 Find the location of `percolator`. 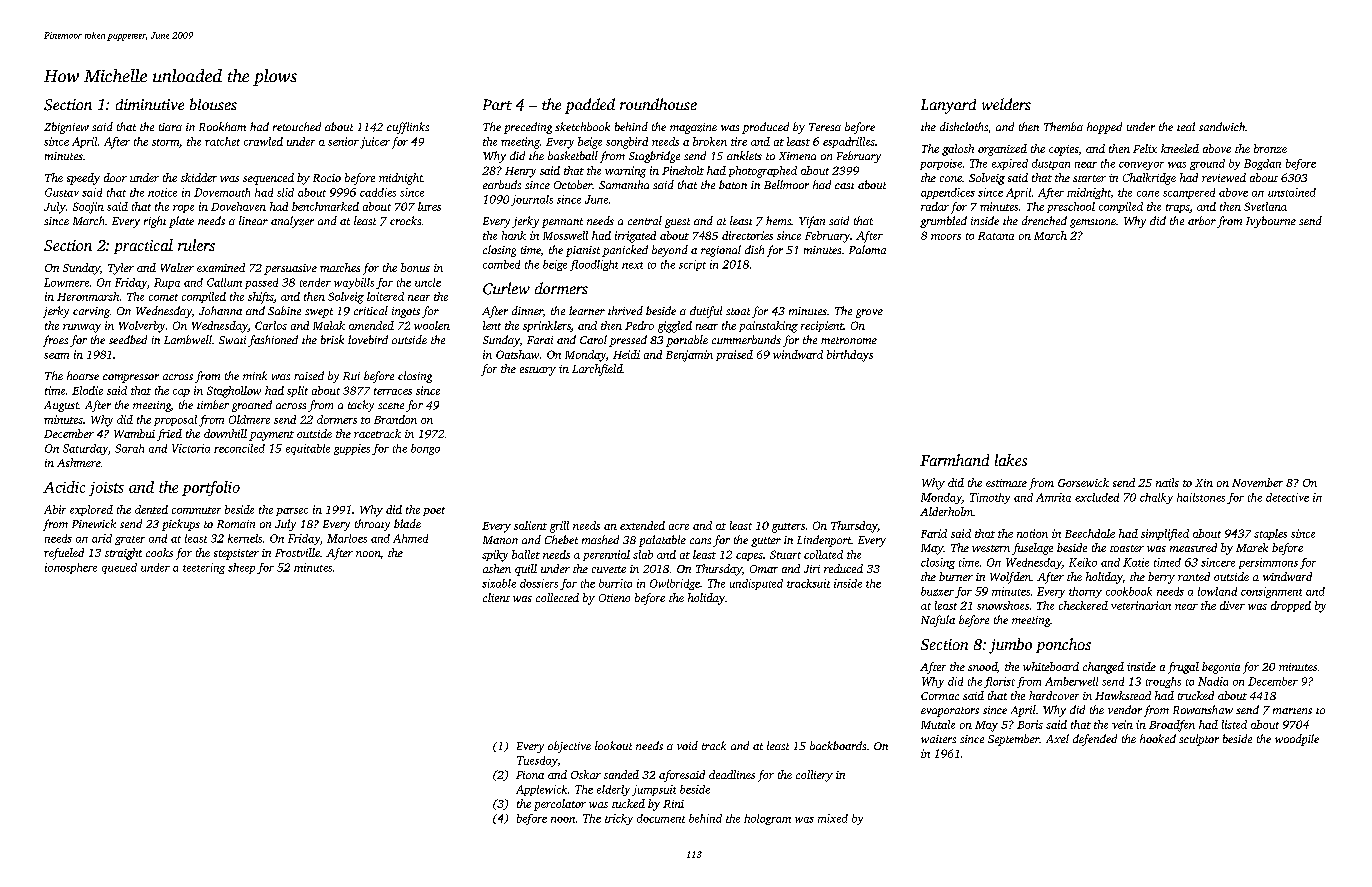

percolator is located at coordinates (560, 805).
